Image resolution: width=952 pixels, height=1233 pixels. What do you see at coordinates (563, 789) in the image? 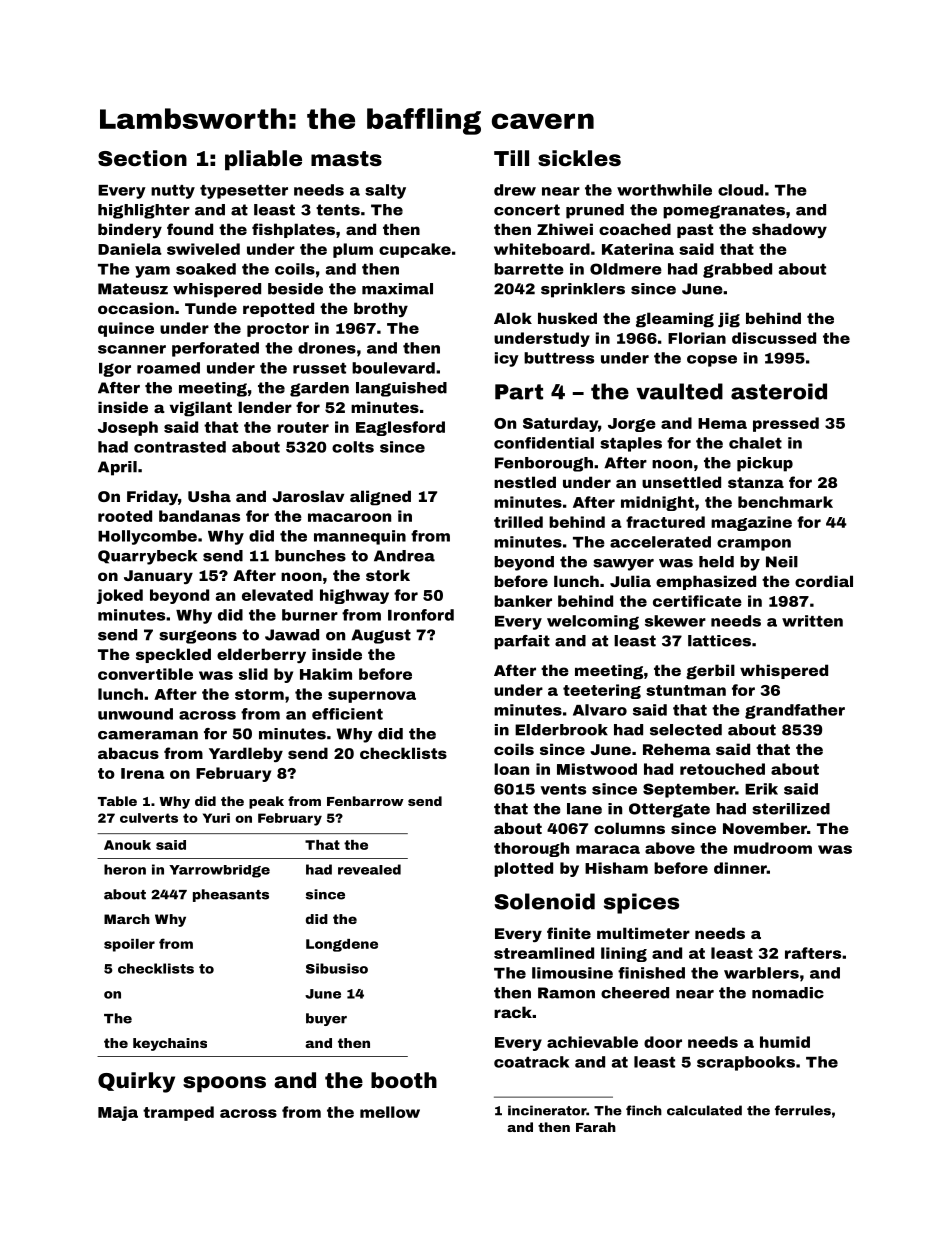
I see `vents` at bounding box center [563, 789].
